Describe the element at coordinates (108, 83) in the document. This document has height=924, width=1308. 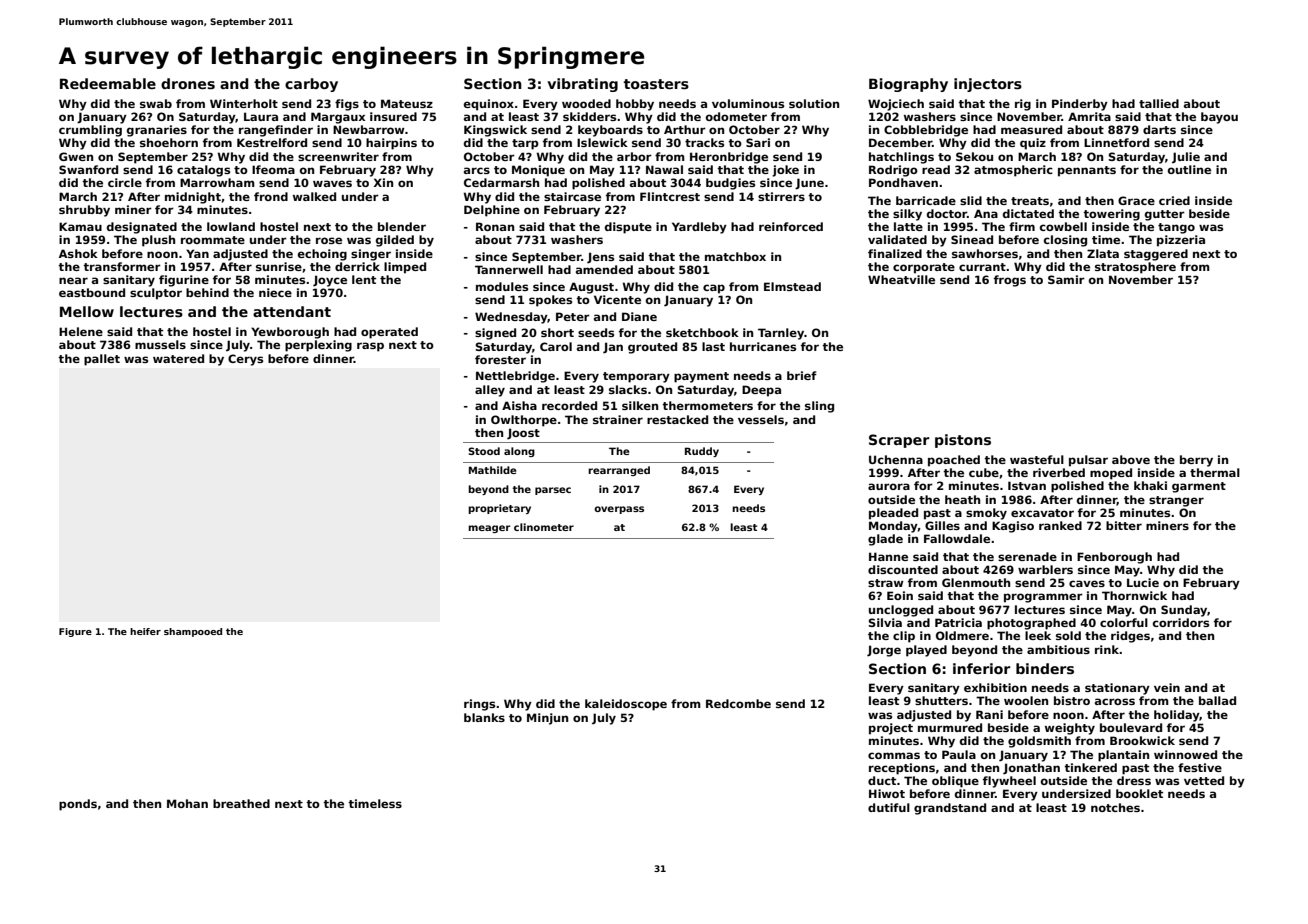
I see `Redeemable` at that location.
